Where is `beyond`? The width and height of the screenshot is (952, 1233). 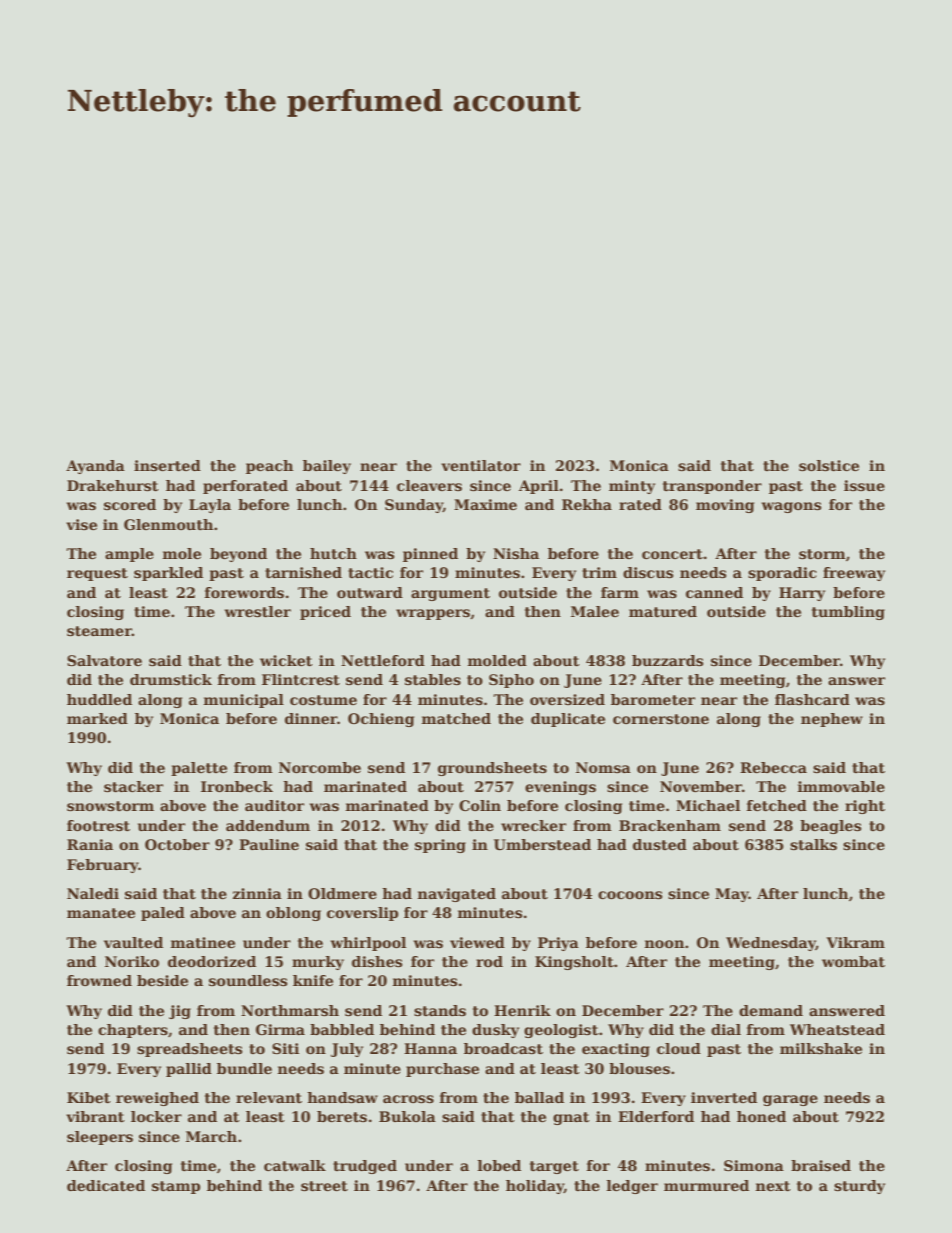
beyond is located at coordinates (238, 555).
